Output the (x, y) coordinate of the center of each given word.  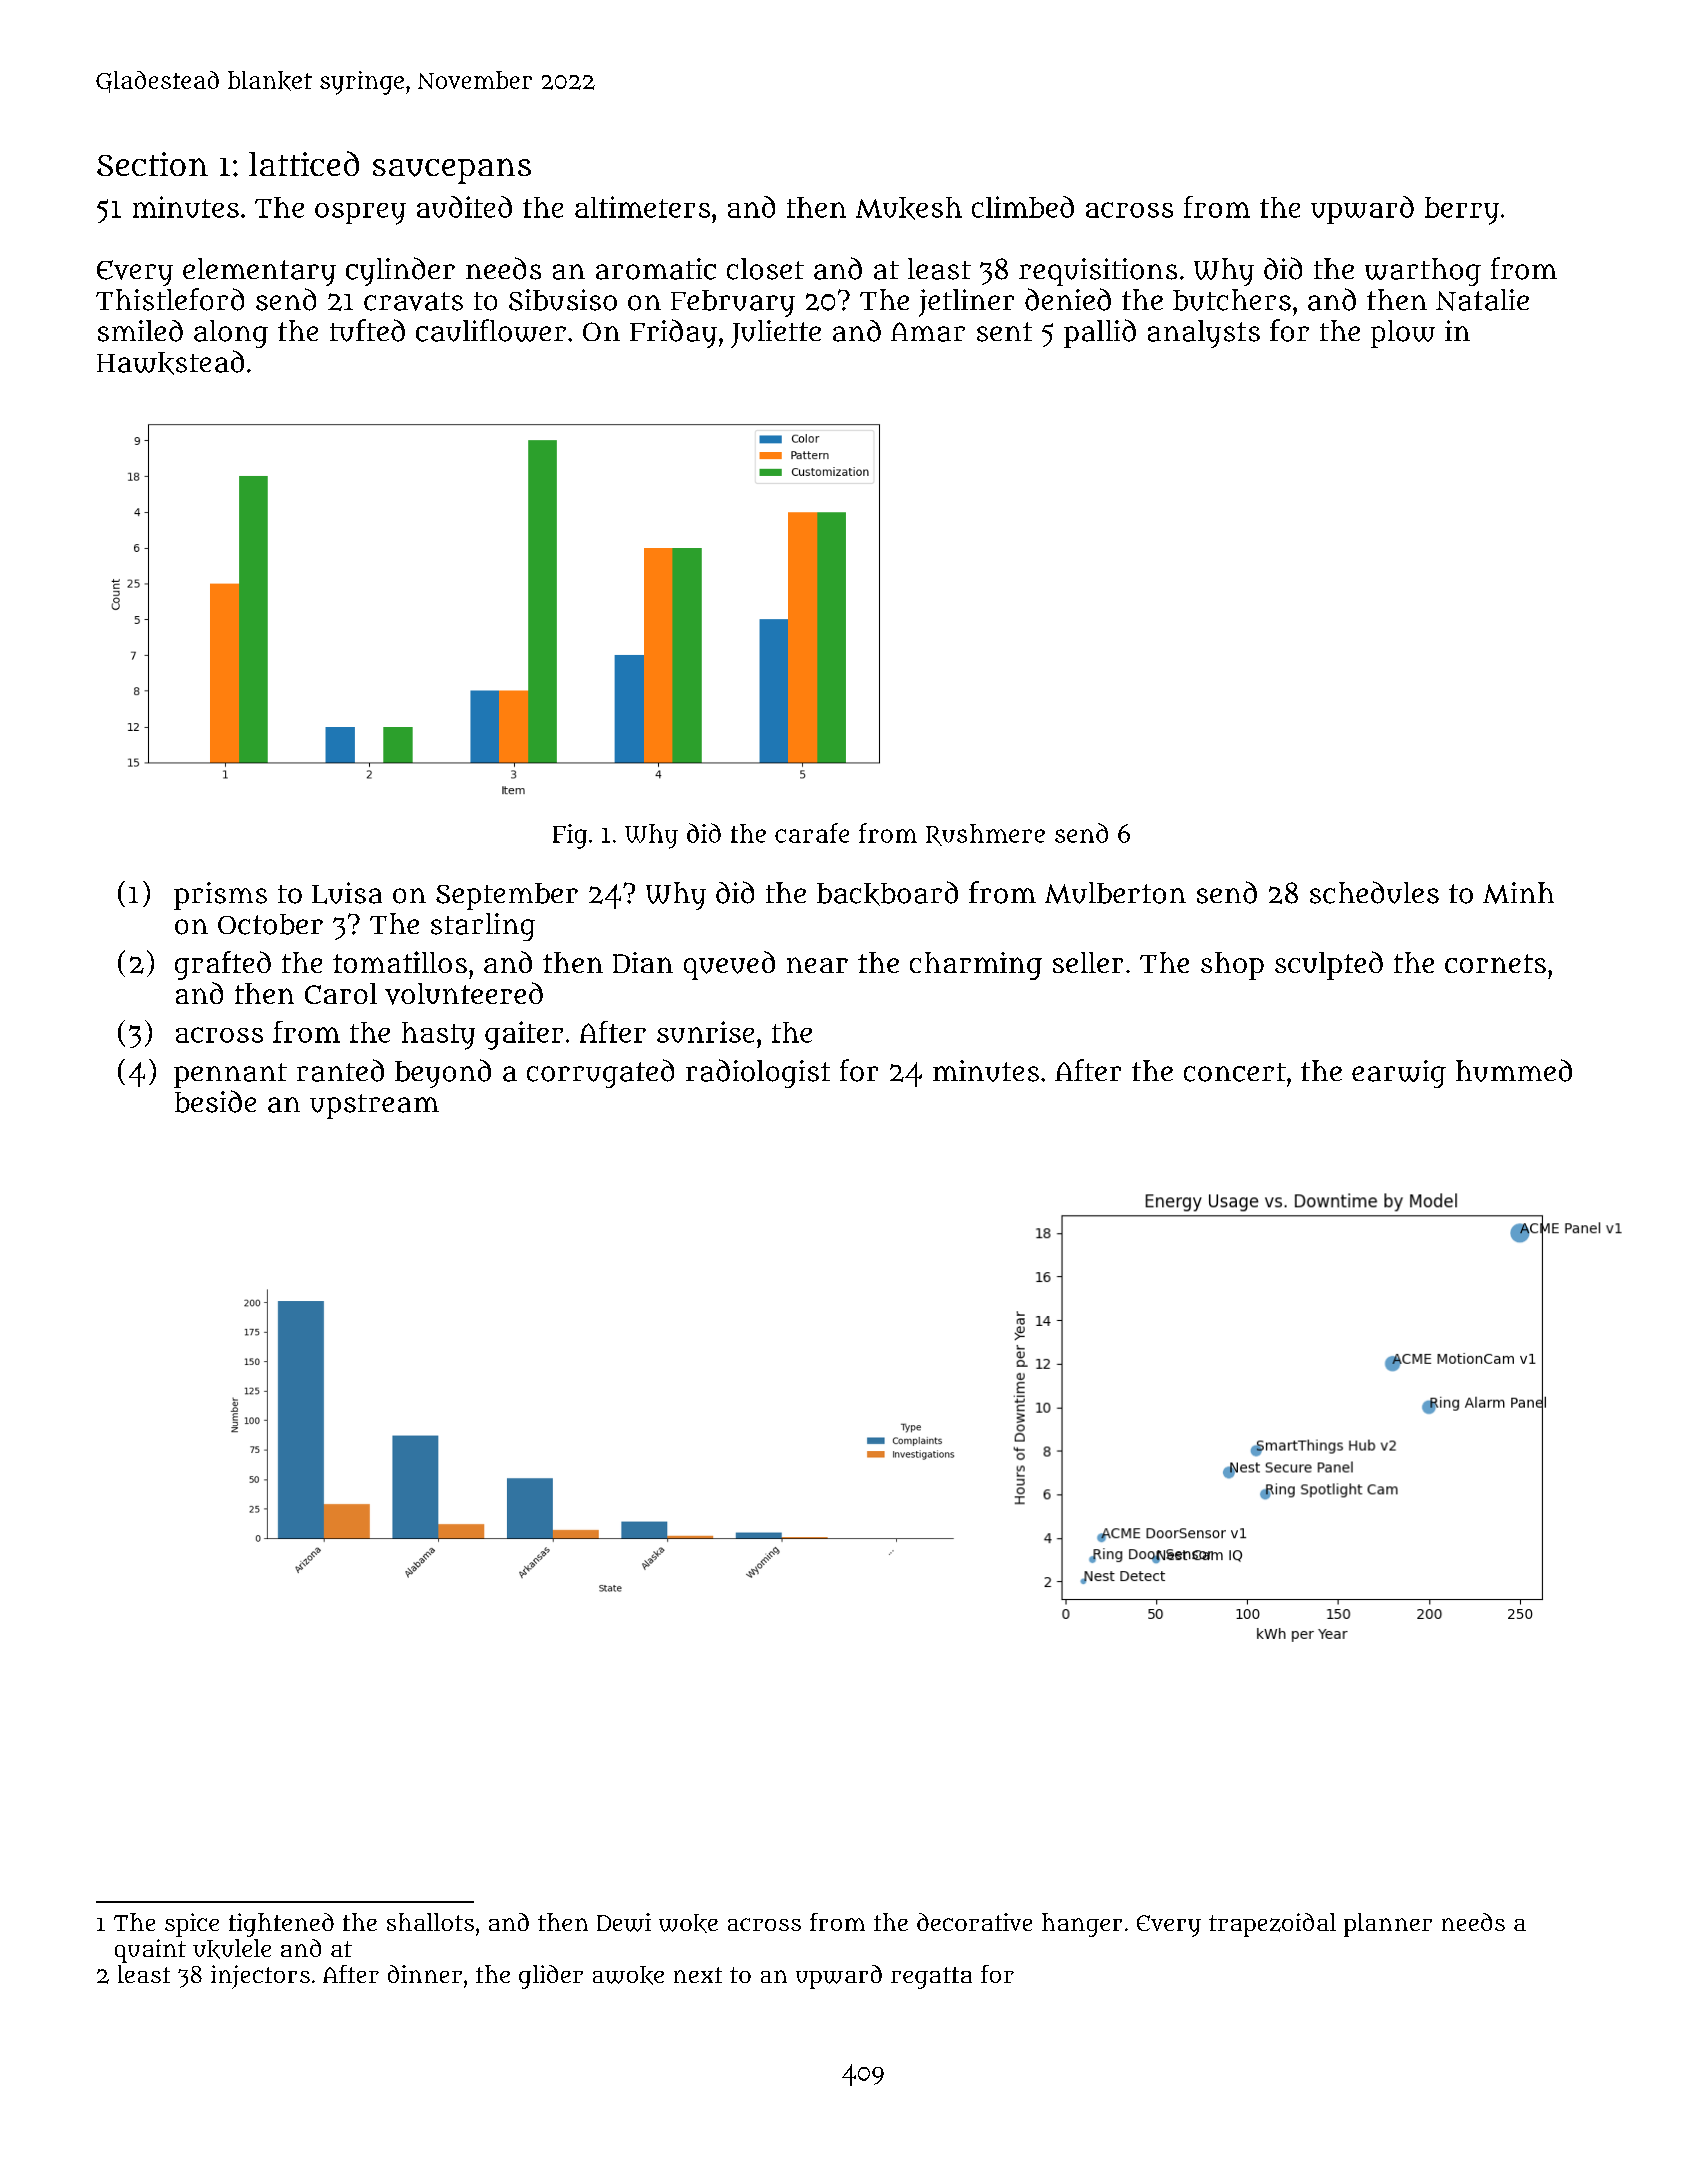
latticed (304, 163)
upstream (374, 1106)
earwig (1399, 1074)
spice (192, 1925)
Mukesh (909, 208)
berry (1462, 211)
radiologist (758, 1073)
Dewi (624, 1922)
